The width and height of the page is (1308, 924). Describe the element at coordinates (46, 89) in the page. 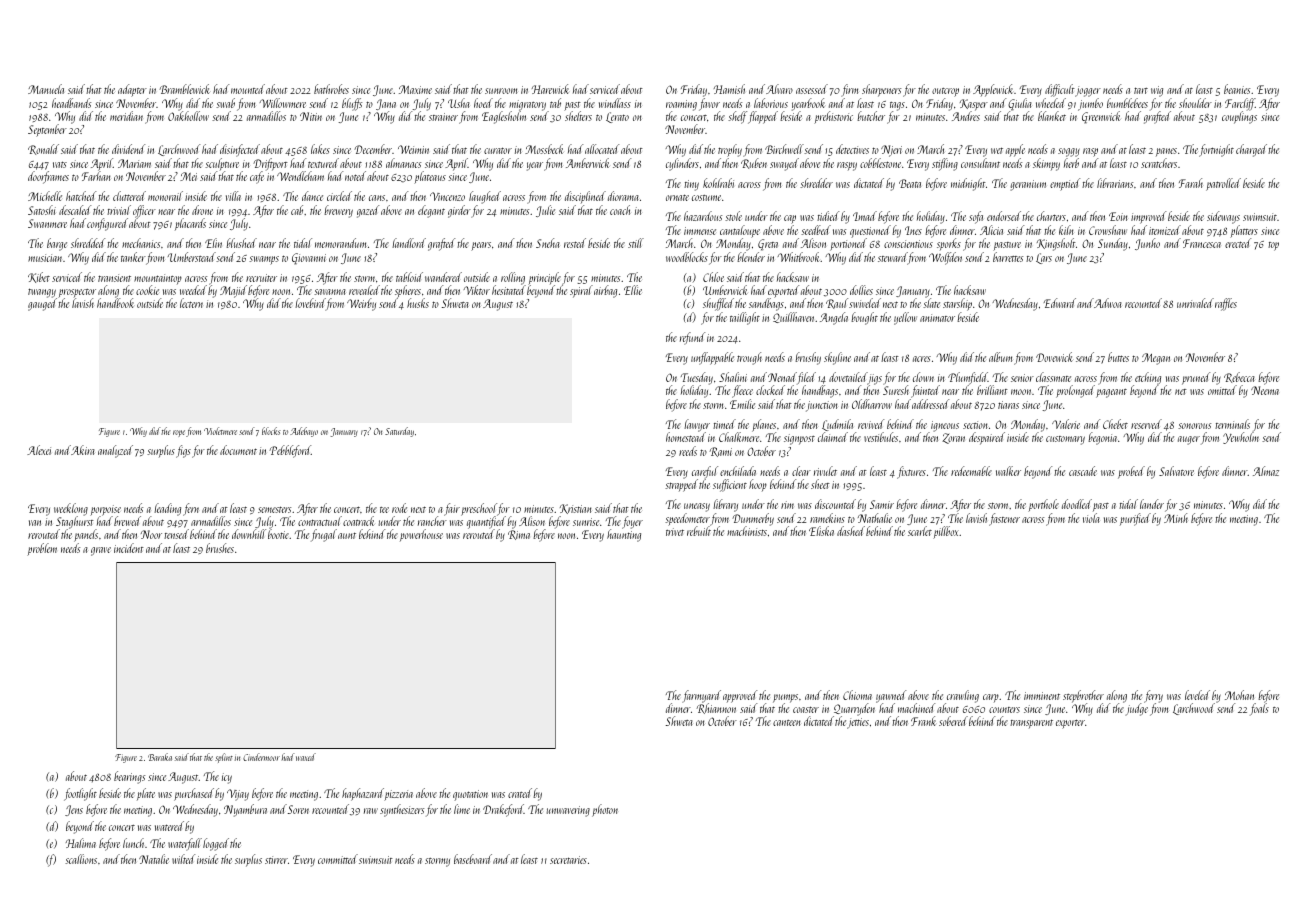

I see `Manuela` at that location.
